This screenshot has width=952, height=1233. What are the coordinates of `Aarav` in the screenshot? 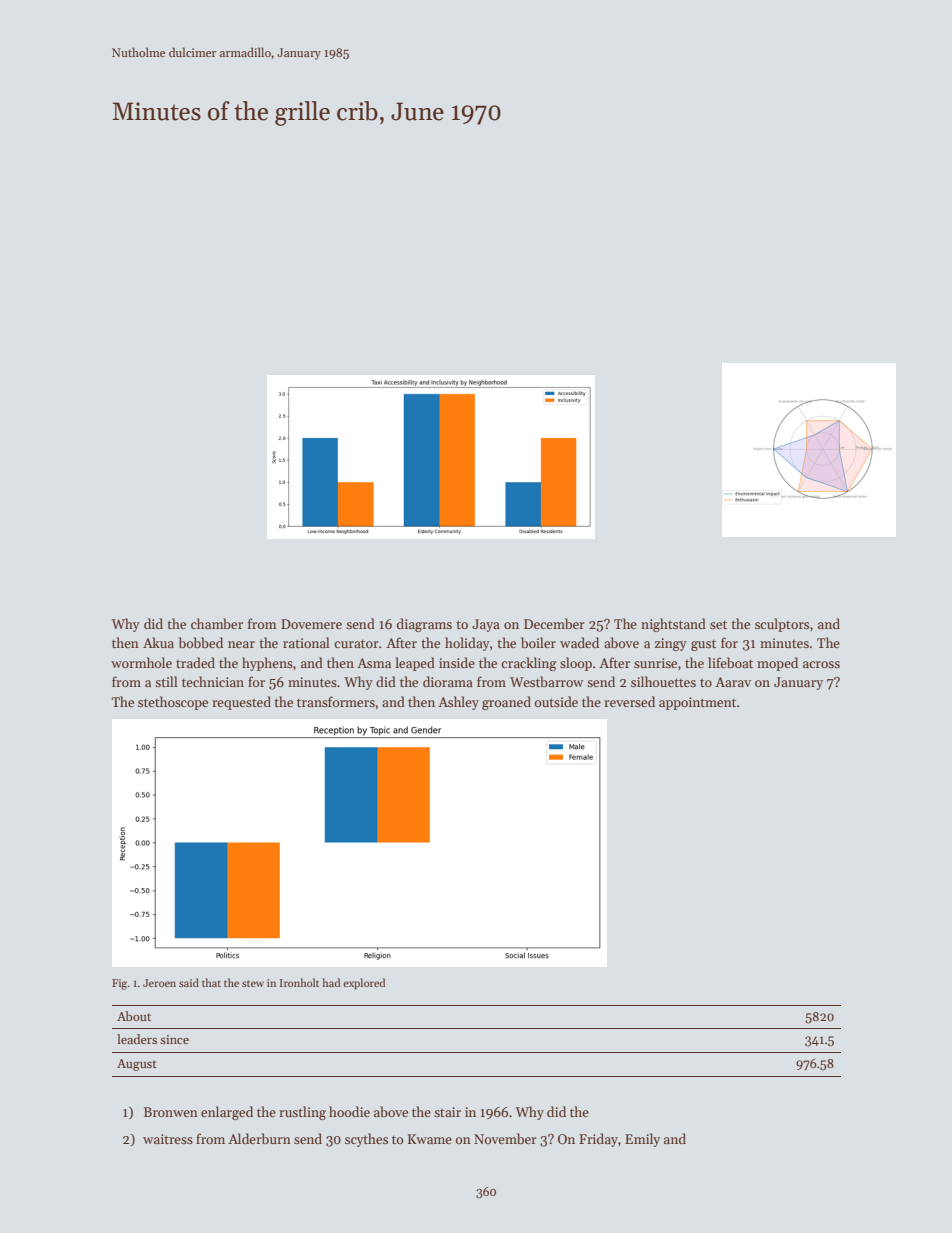 It's located at (733, 682).
